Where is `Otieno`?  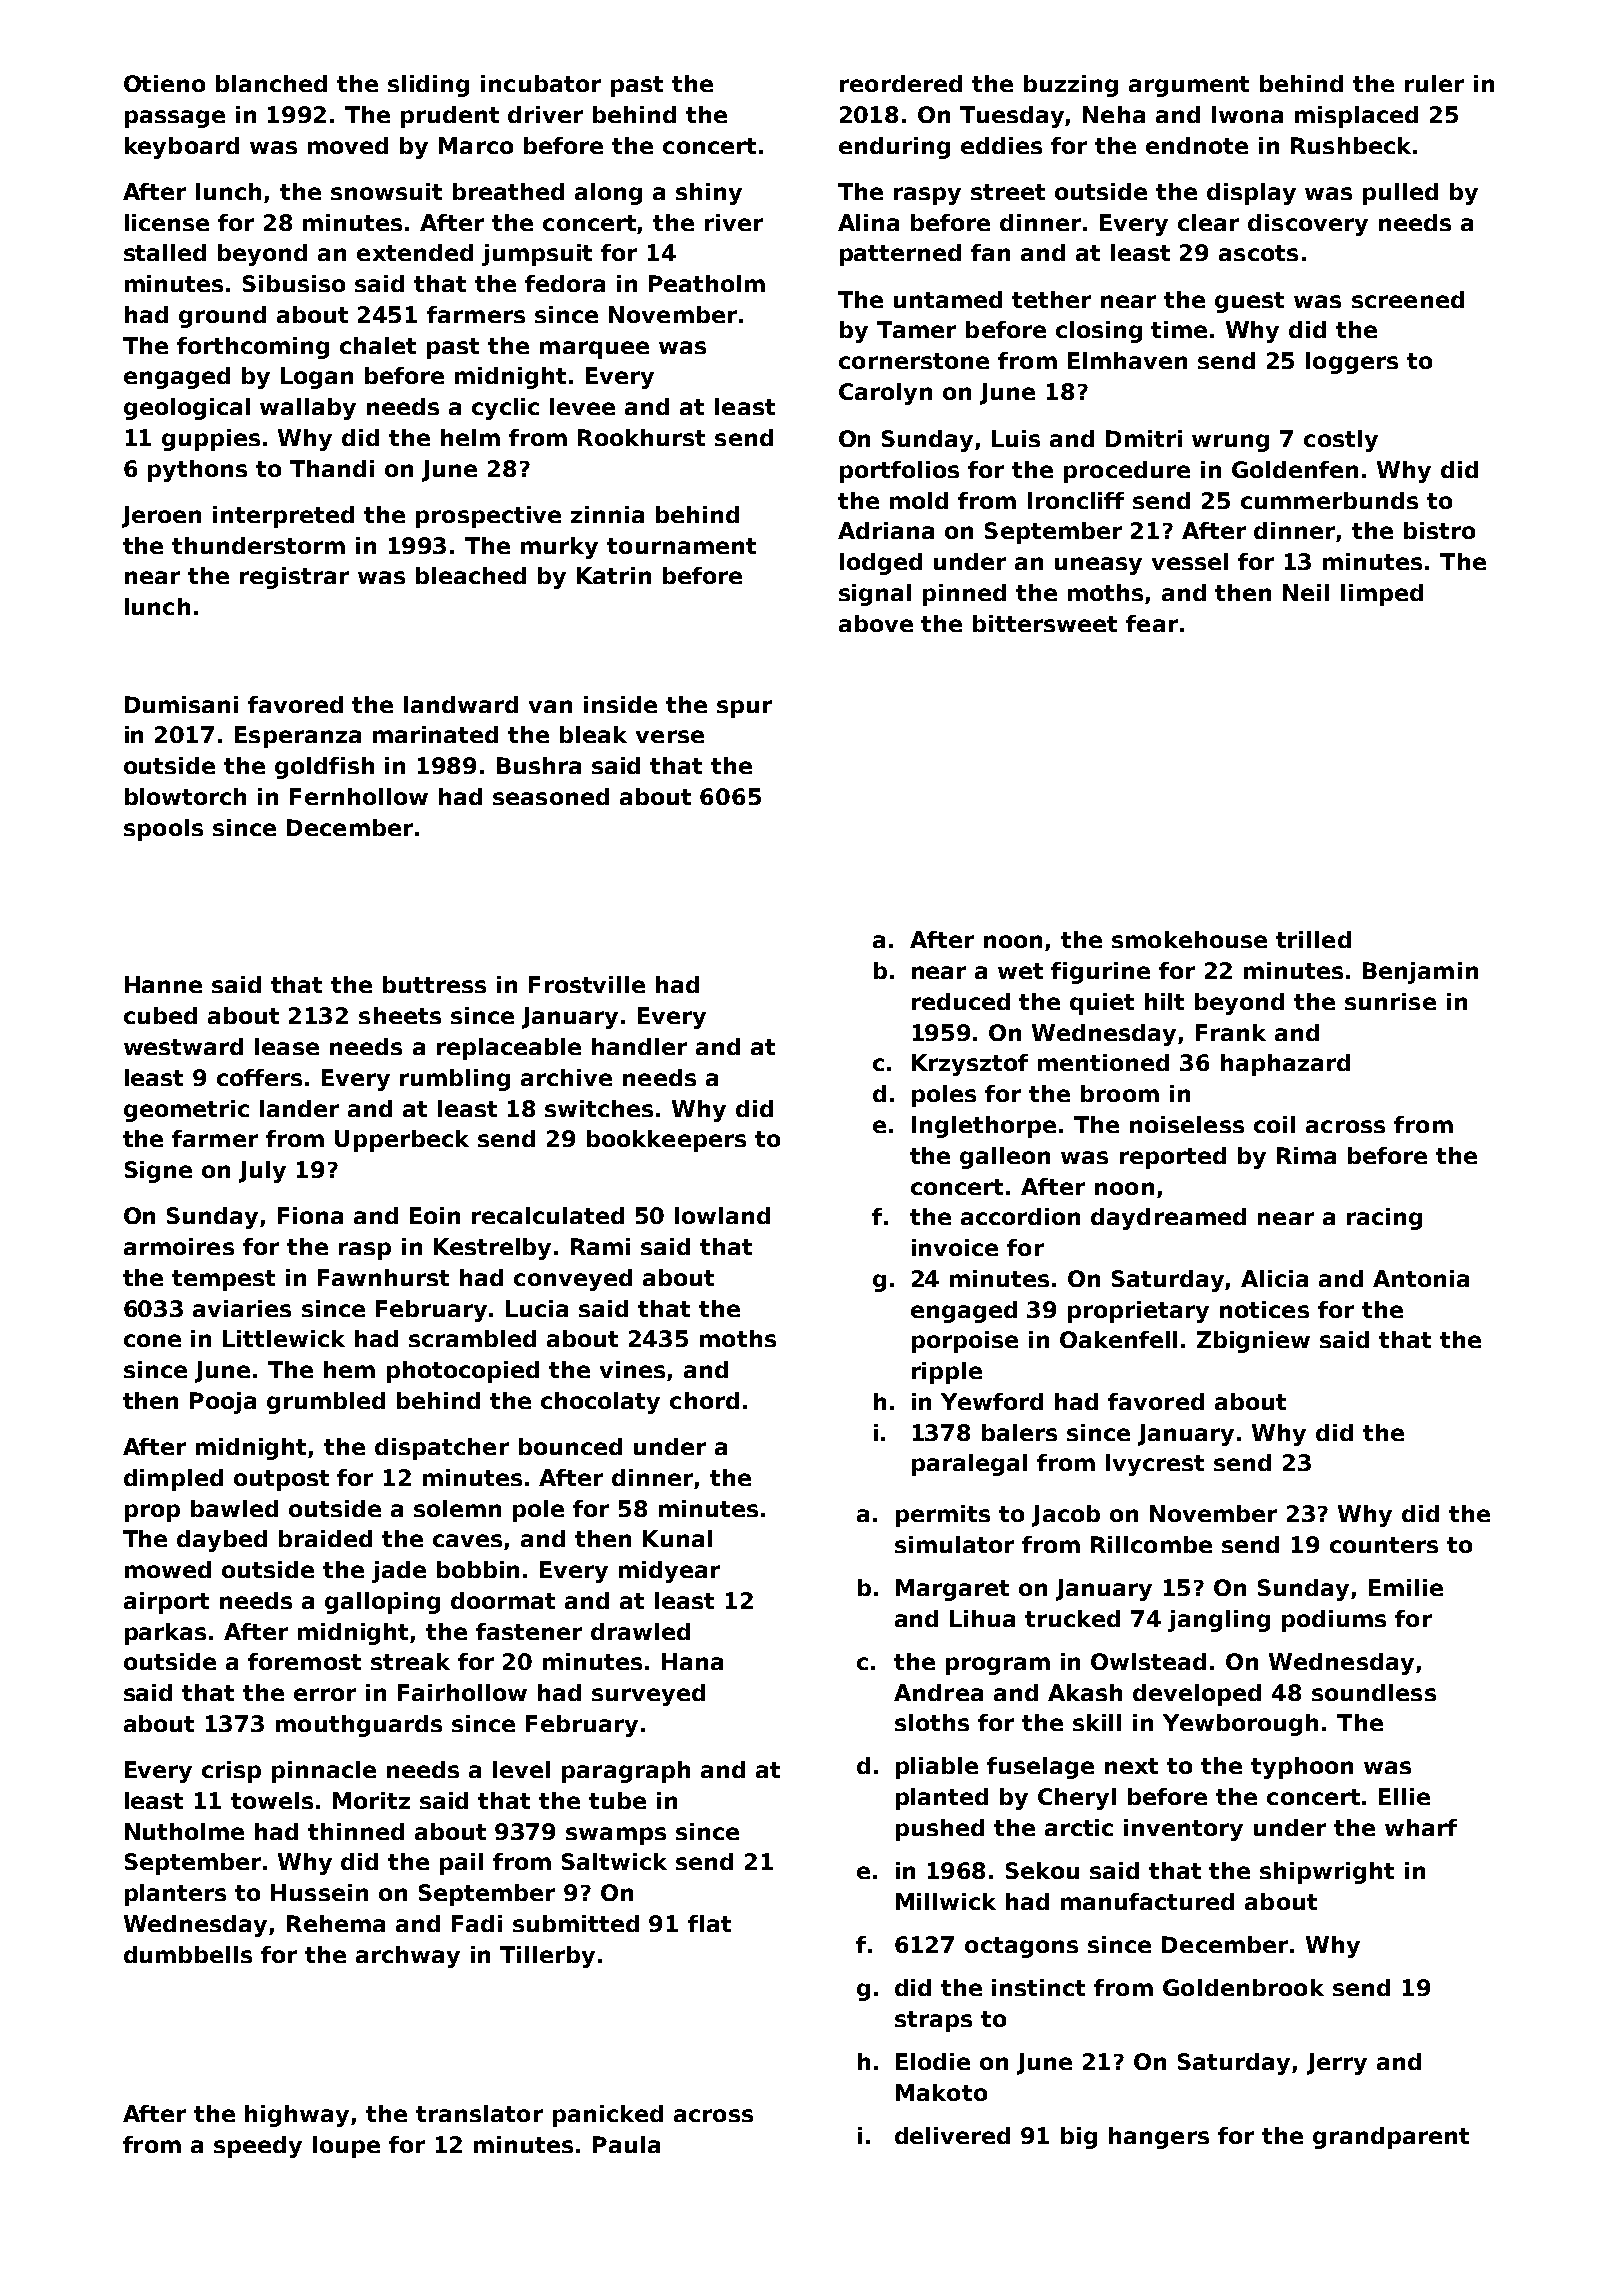
Otieno is located at coordinates (164, 83).
